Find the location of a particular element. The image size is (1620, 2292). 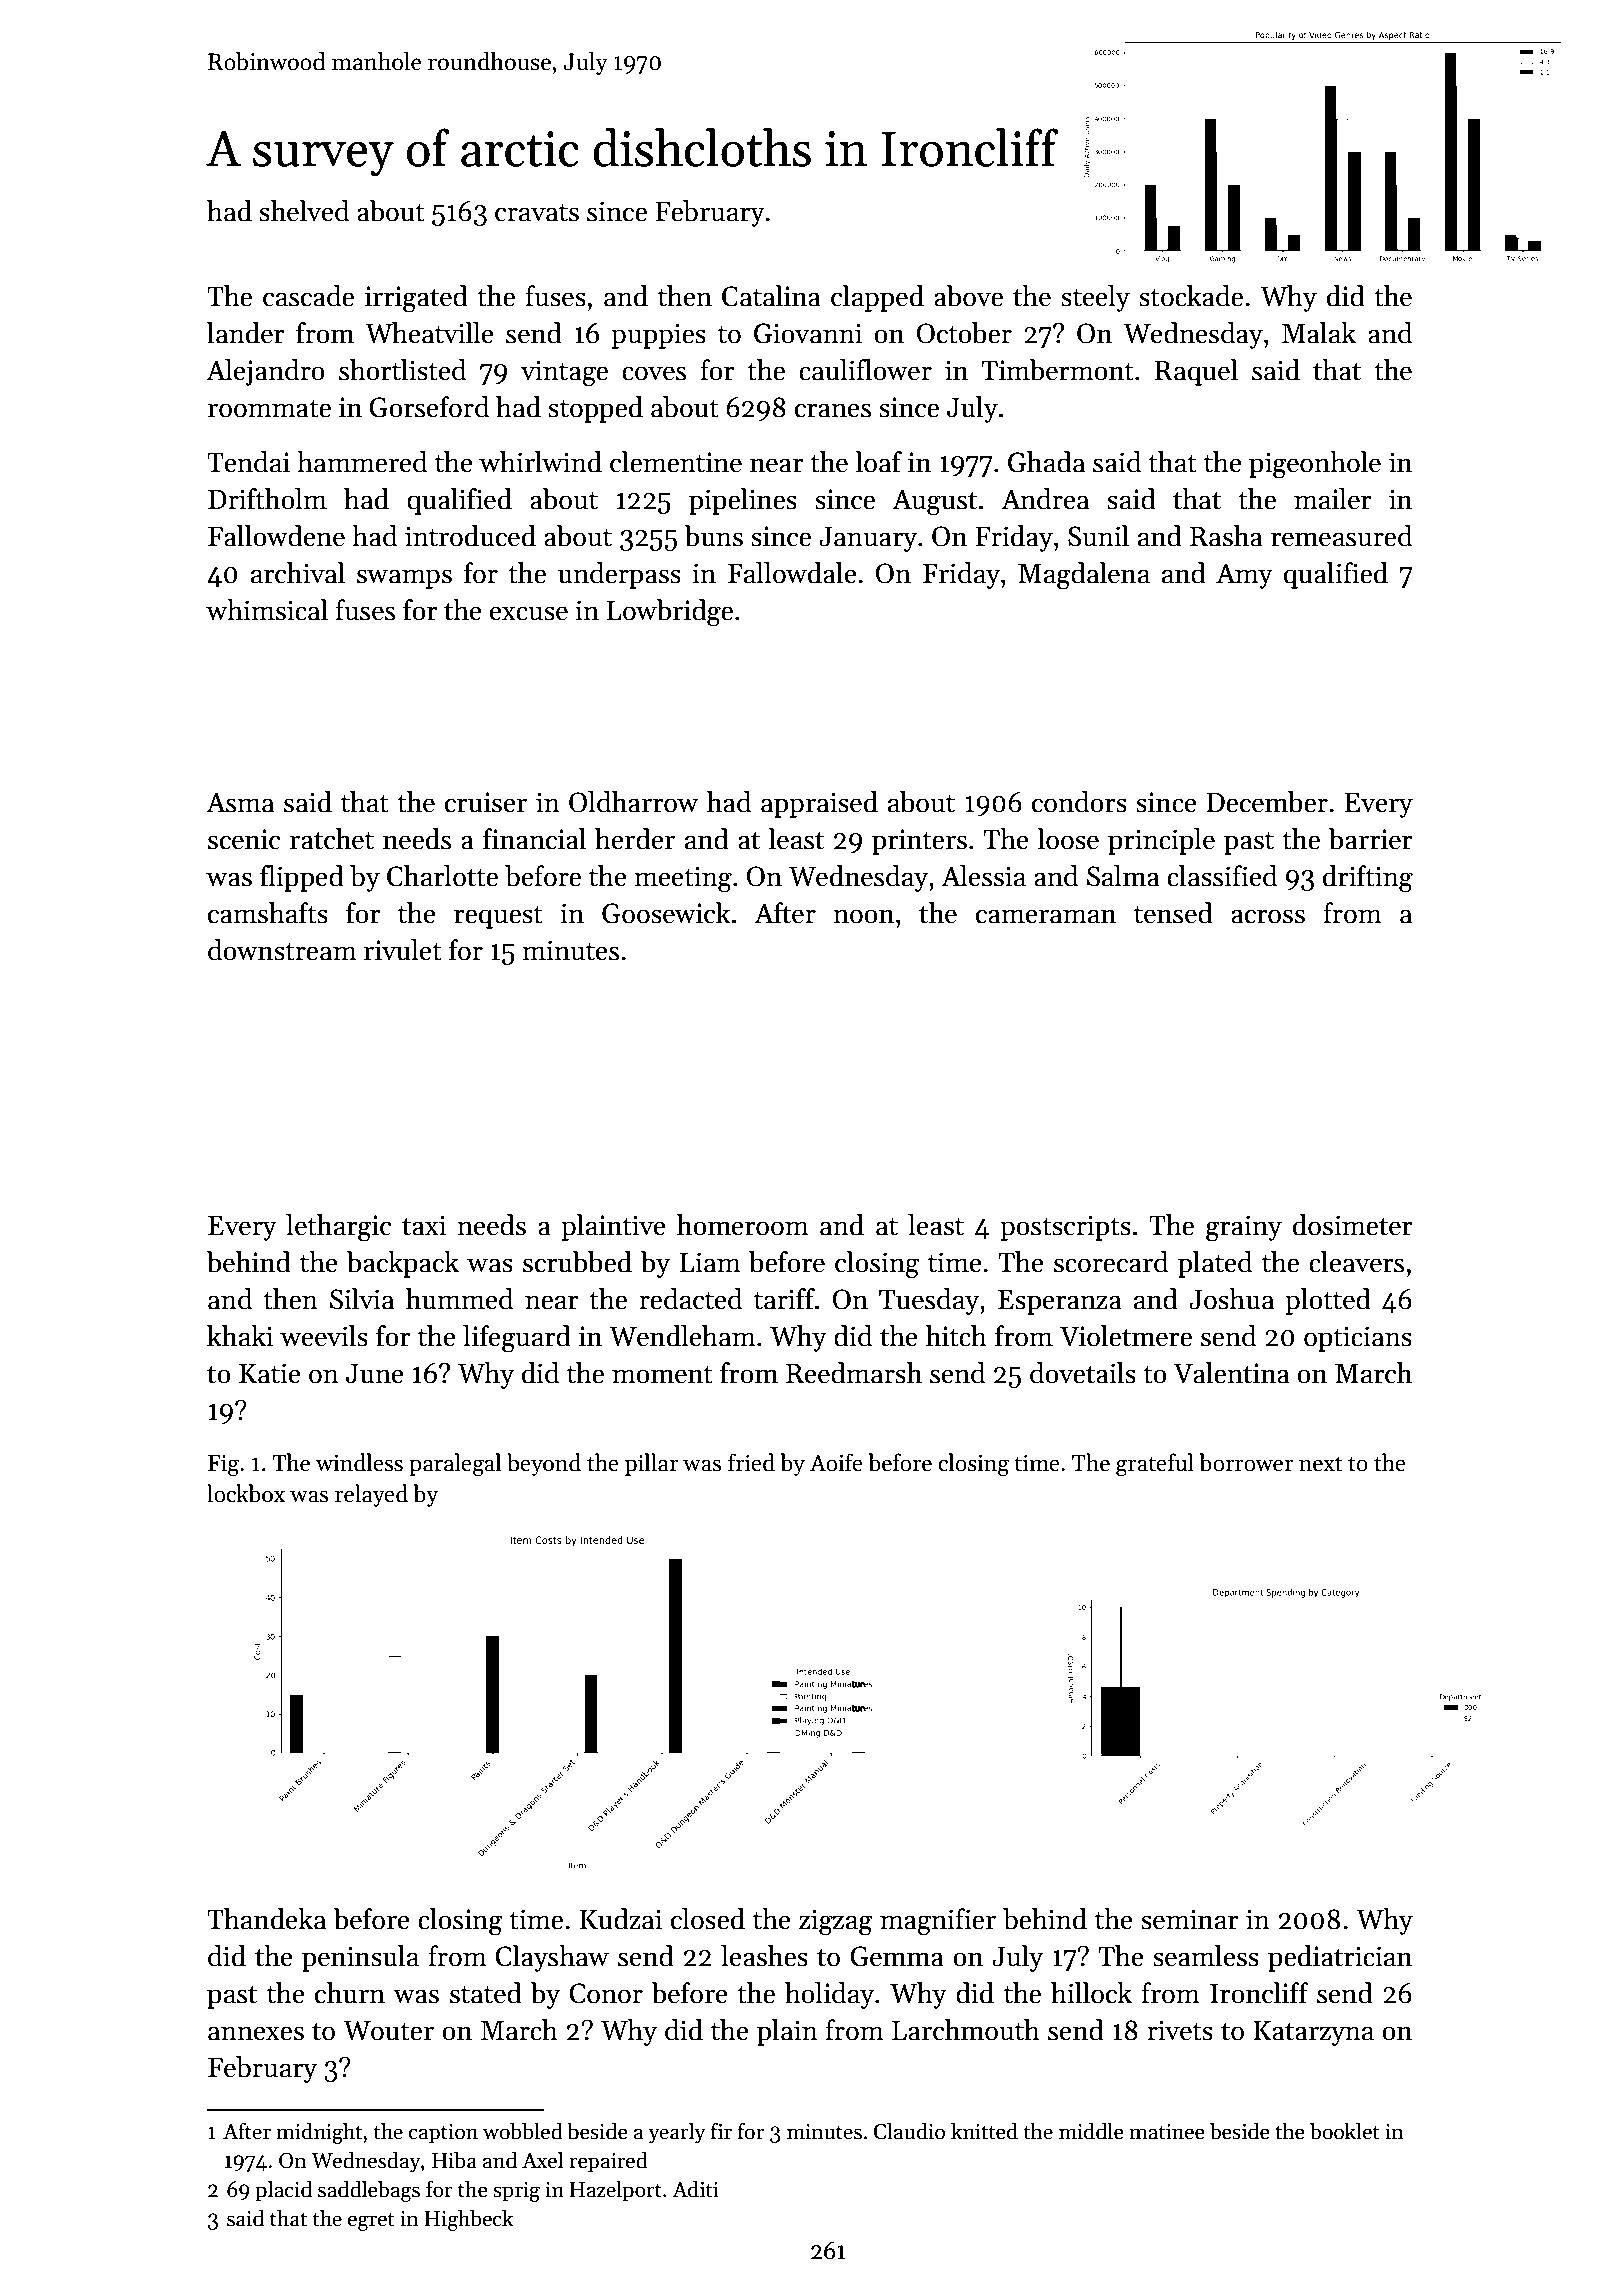

beyond is located at coordinates (544, 1464).
